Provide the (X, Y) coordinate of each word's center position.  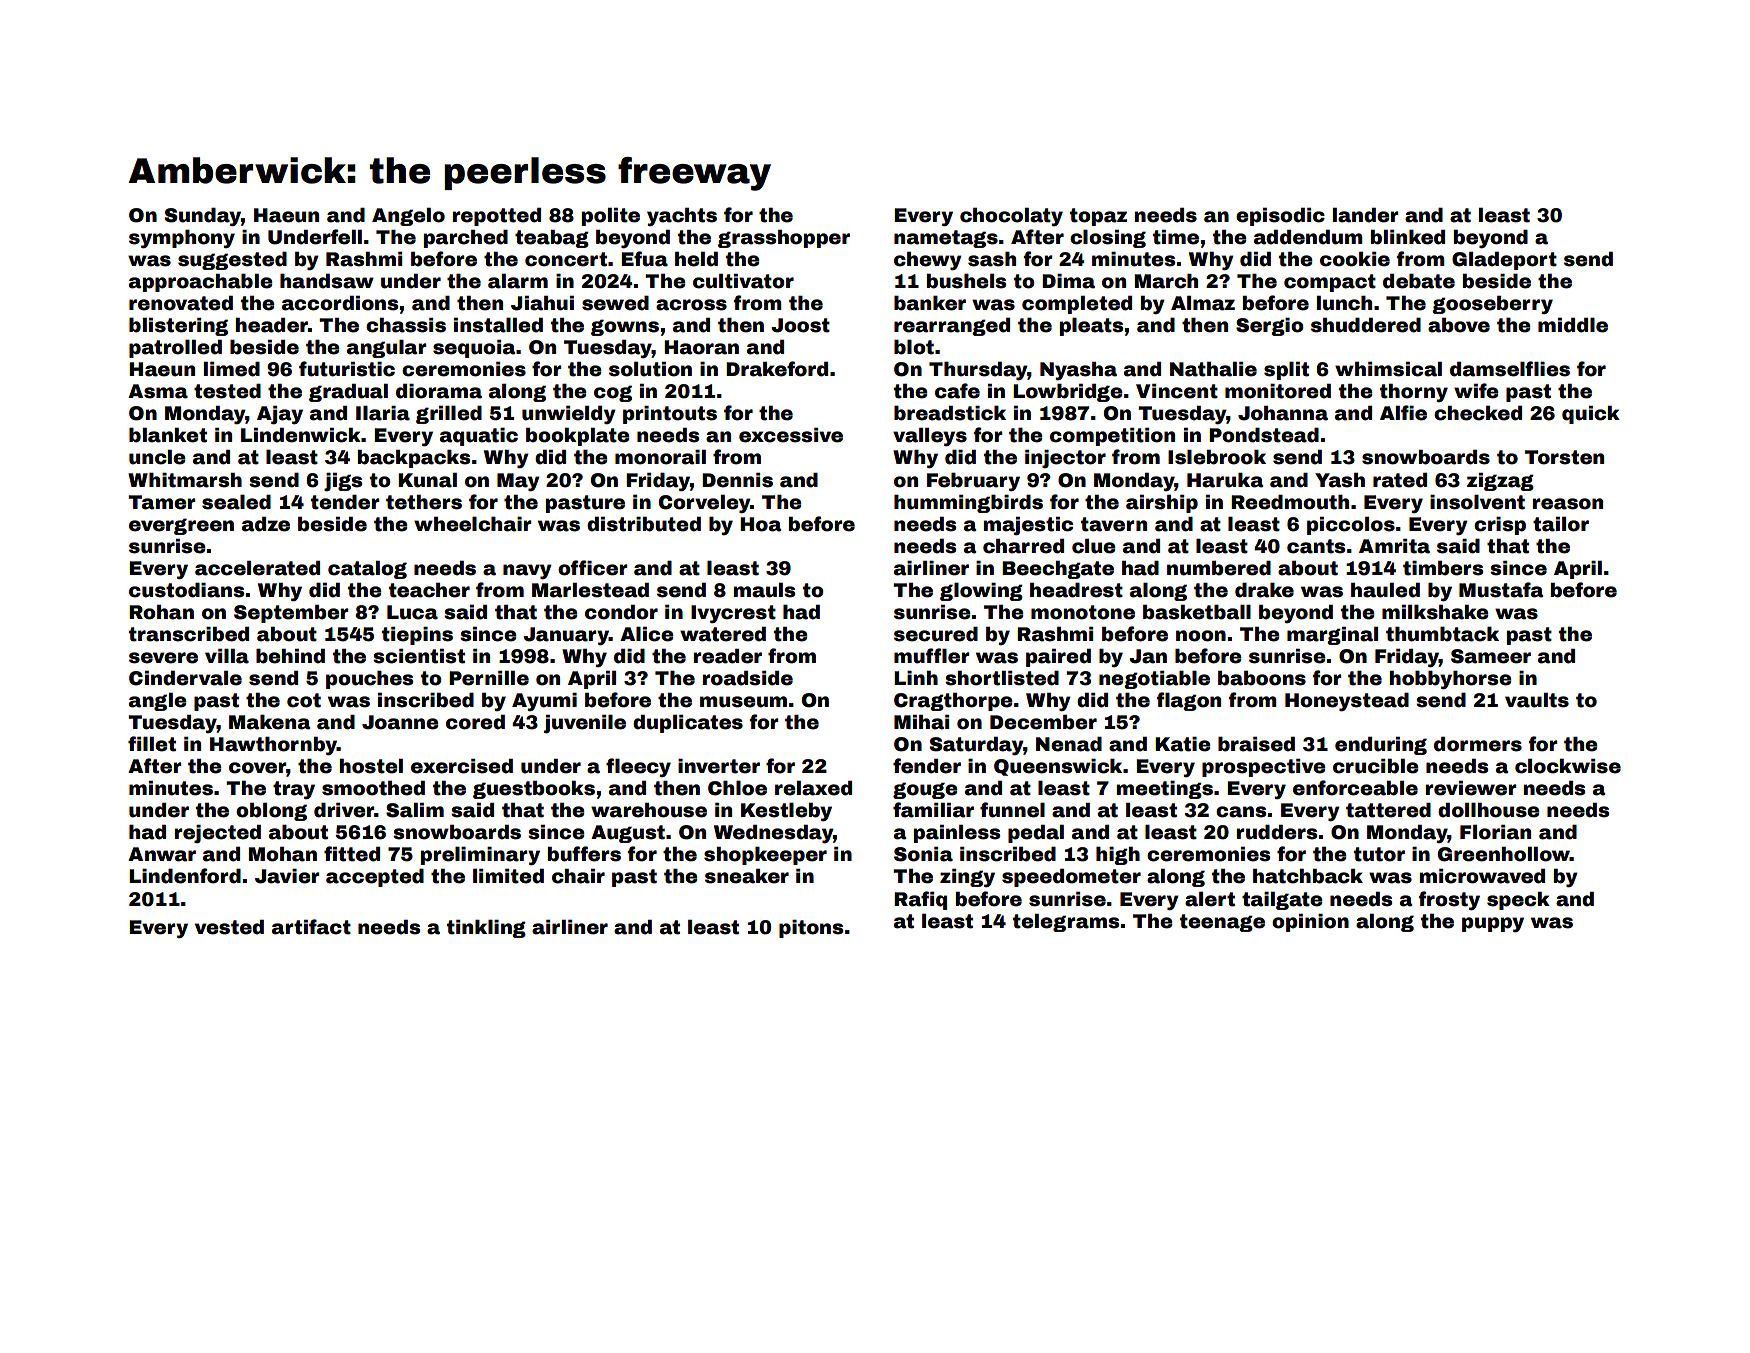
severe (163, 658)
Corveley (704, 504)
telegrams (1066, 923)
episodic (1280, 217)
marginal (1332, 636)
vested (229, 927)
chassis (406, 325)
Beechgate (1058, 570)
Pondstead (1264, 435)
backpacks (414, 459)
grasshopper (784, 239)
